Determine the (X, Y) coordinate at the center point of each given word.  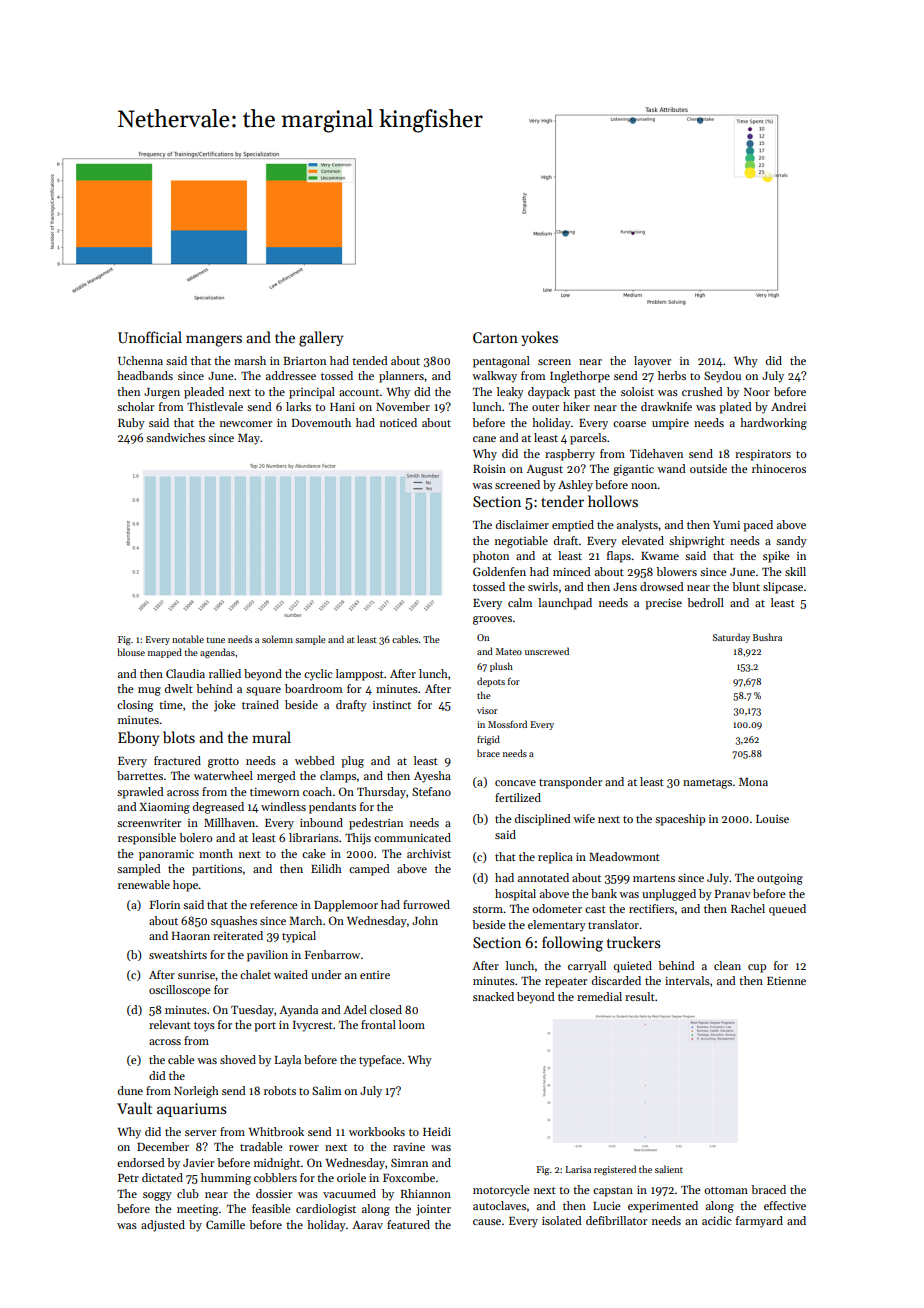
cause (487, 1222)
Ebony (138, 738)
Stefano (431, 791)
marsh (250, 360)
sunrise (196, 975)
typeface (380, 1061)
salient (669, 1169)
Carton (495, 337)
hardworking (773, 424)
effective (785, 1205)
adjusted (163, 1226)
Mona (753, 782)
